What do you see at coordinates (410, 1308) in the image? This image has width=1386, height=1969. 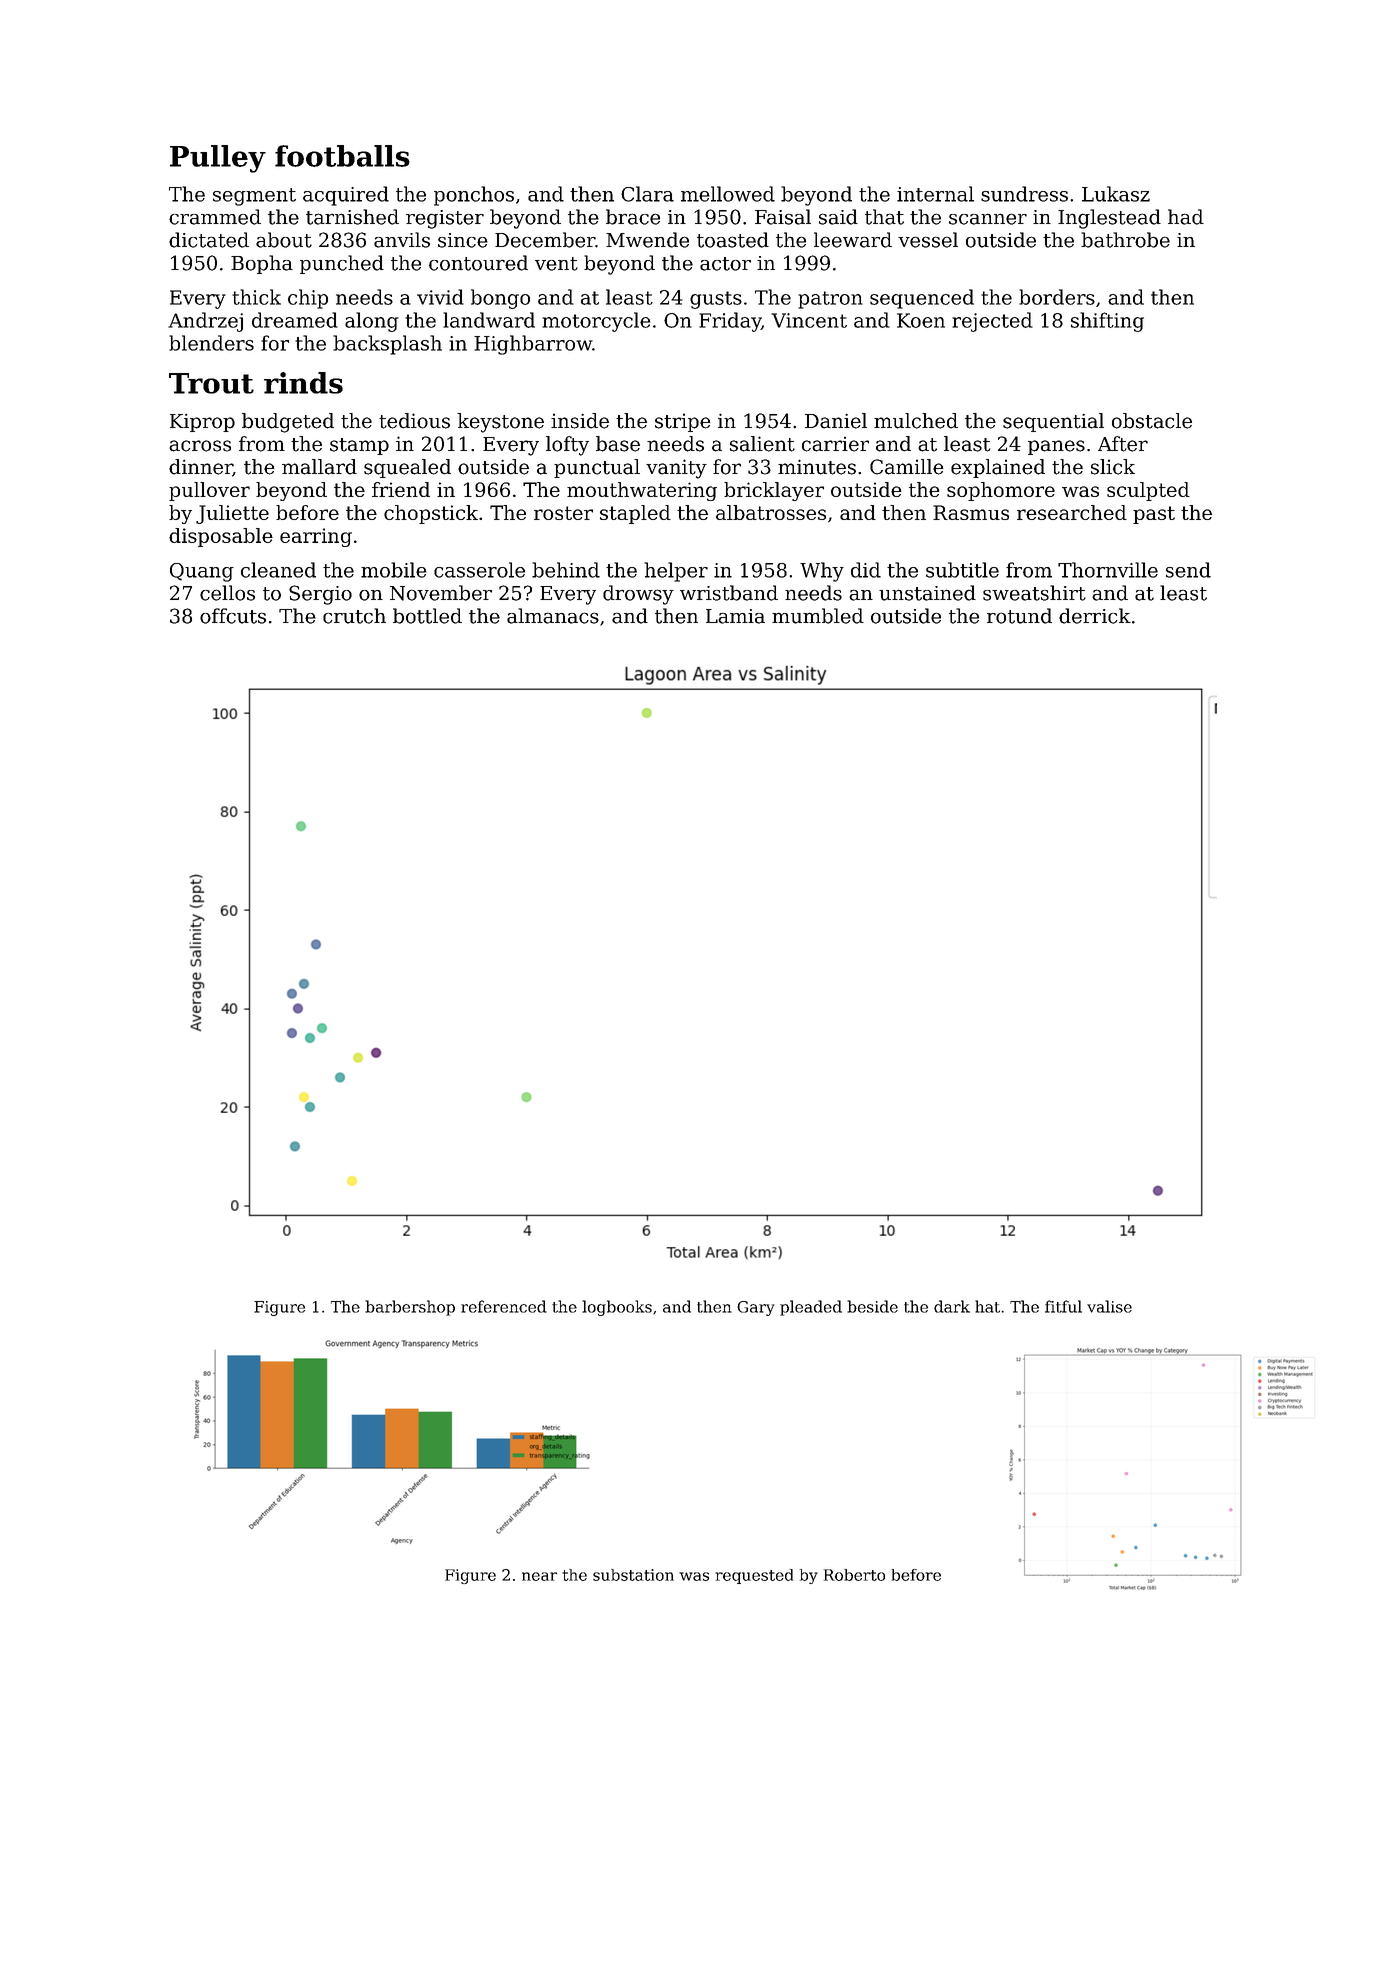 I see `barbershop` at bounding box center [410, 1308].
